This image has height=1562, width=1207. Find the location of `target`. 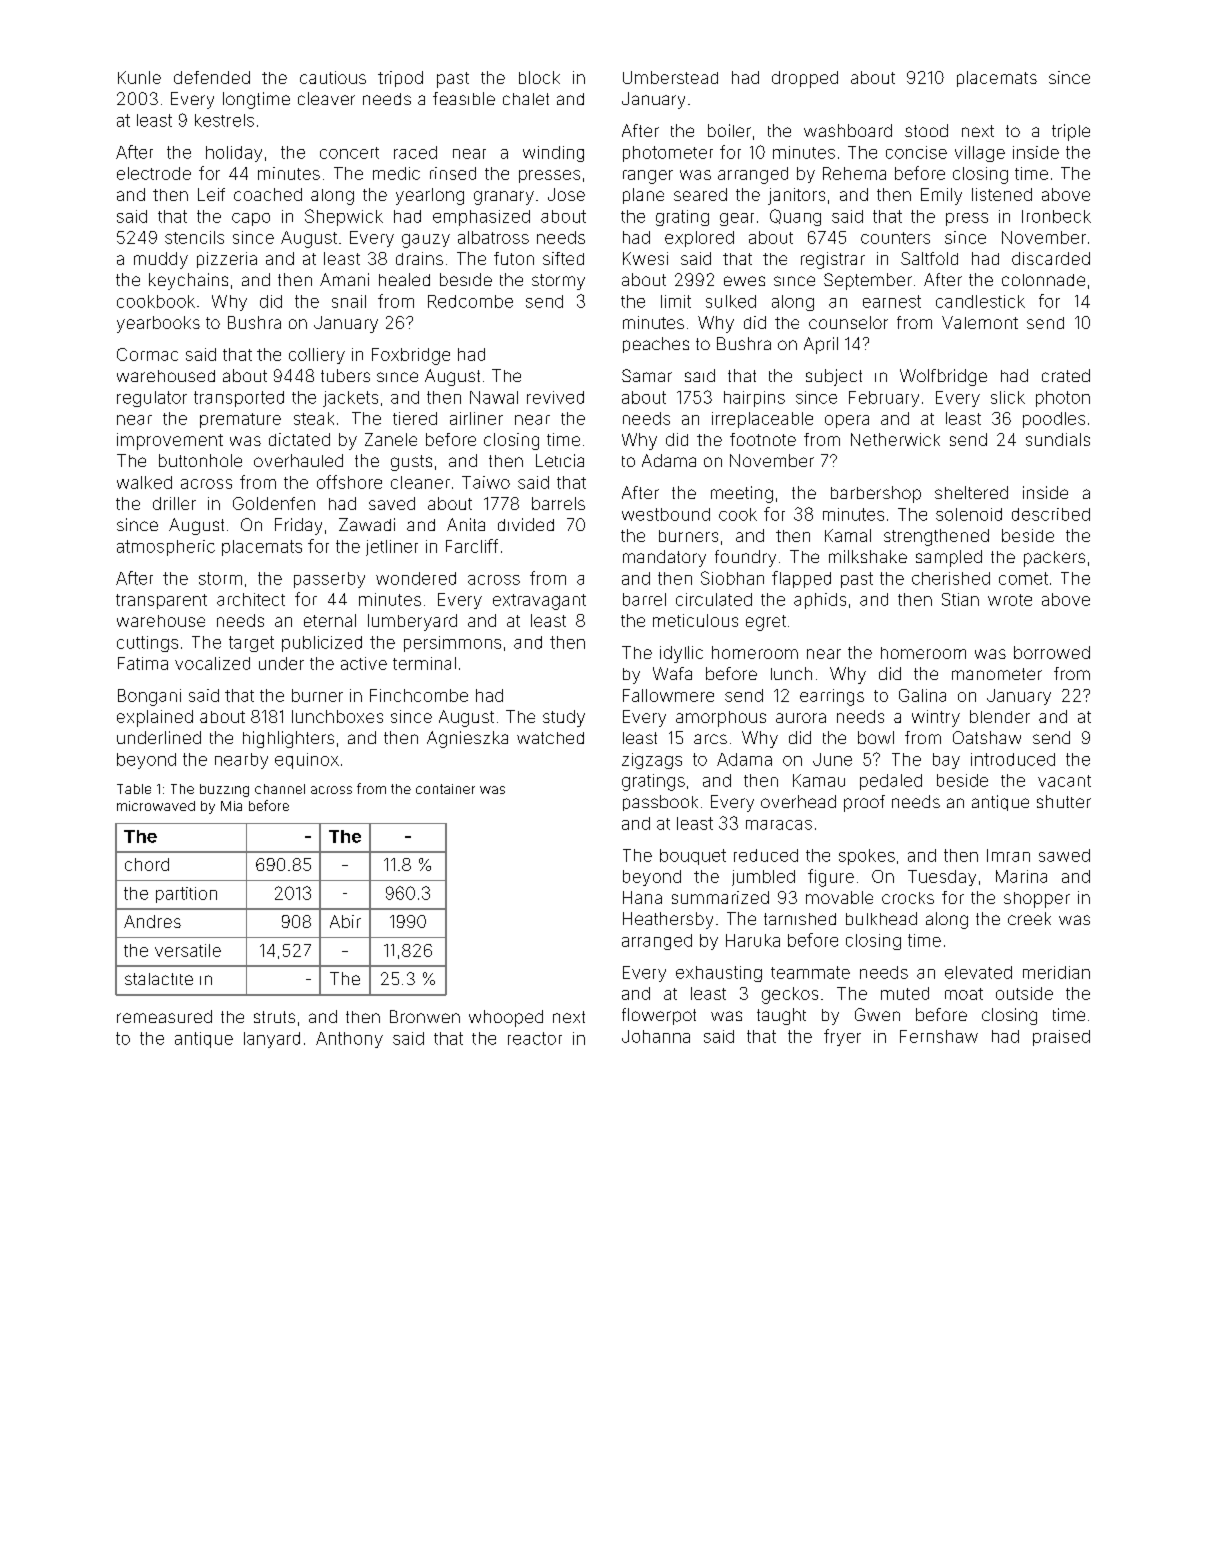

target is located at coordinates (251, 644).
